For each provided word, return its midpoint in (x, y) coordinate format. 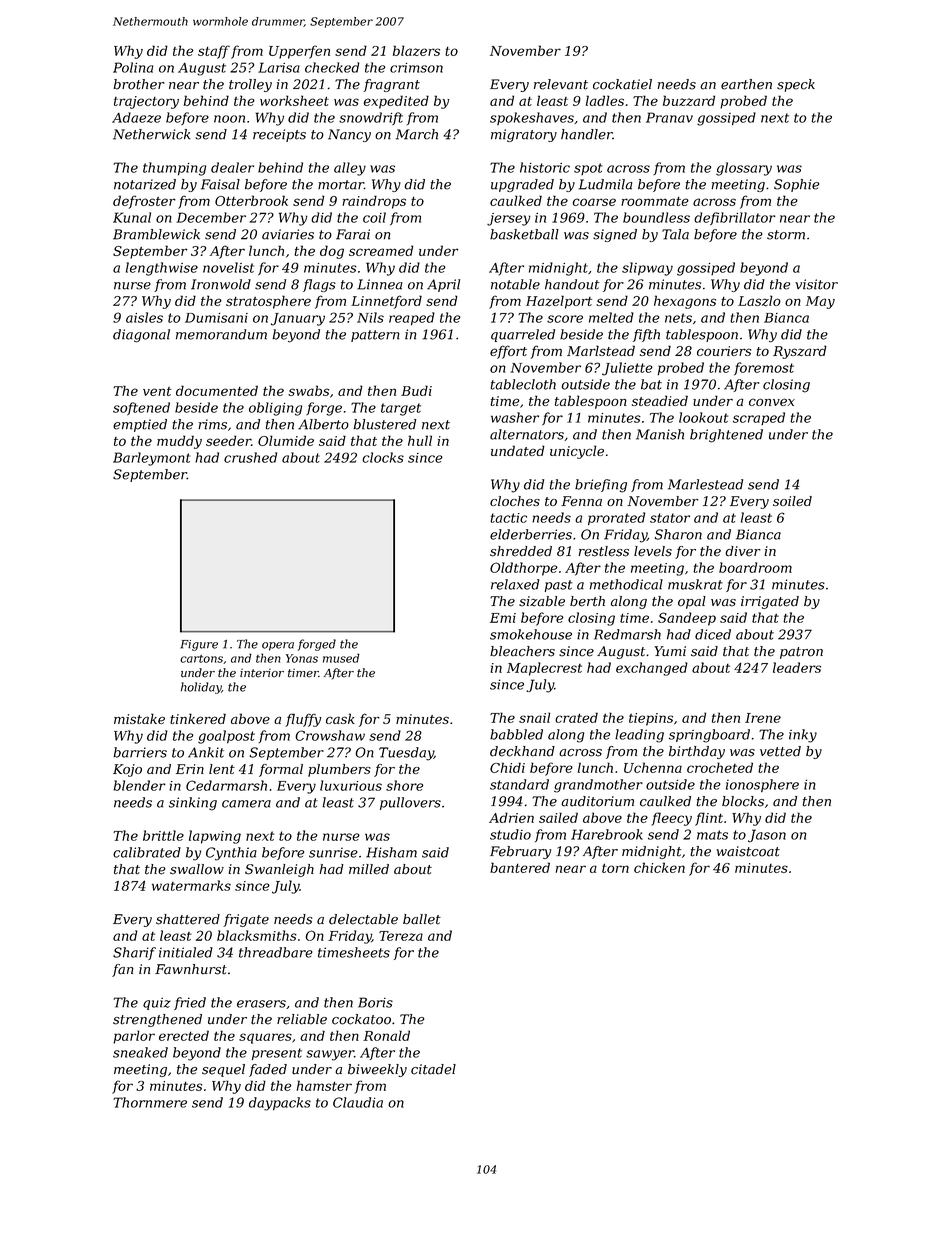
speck (796, 85)
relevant (561, 84)
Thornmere (150, 1102)
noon (229, 119)
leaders (797, 667)
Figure (199, 645)
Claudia (358, 1102)
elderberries (531, 534)
